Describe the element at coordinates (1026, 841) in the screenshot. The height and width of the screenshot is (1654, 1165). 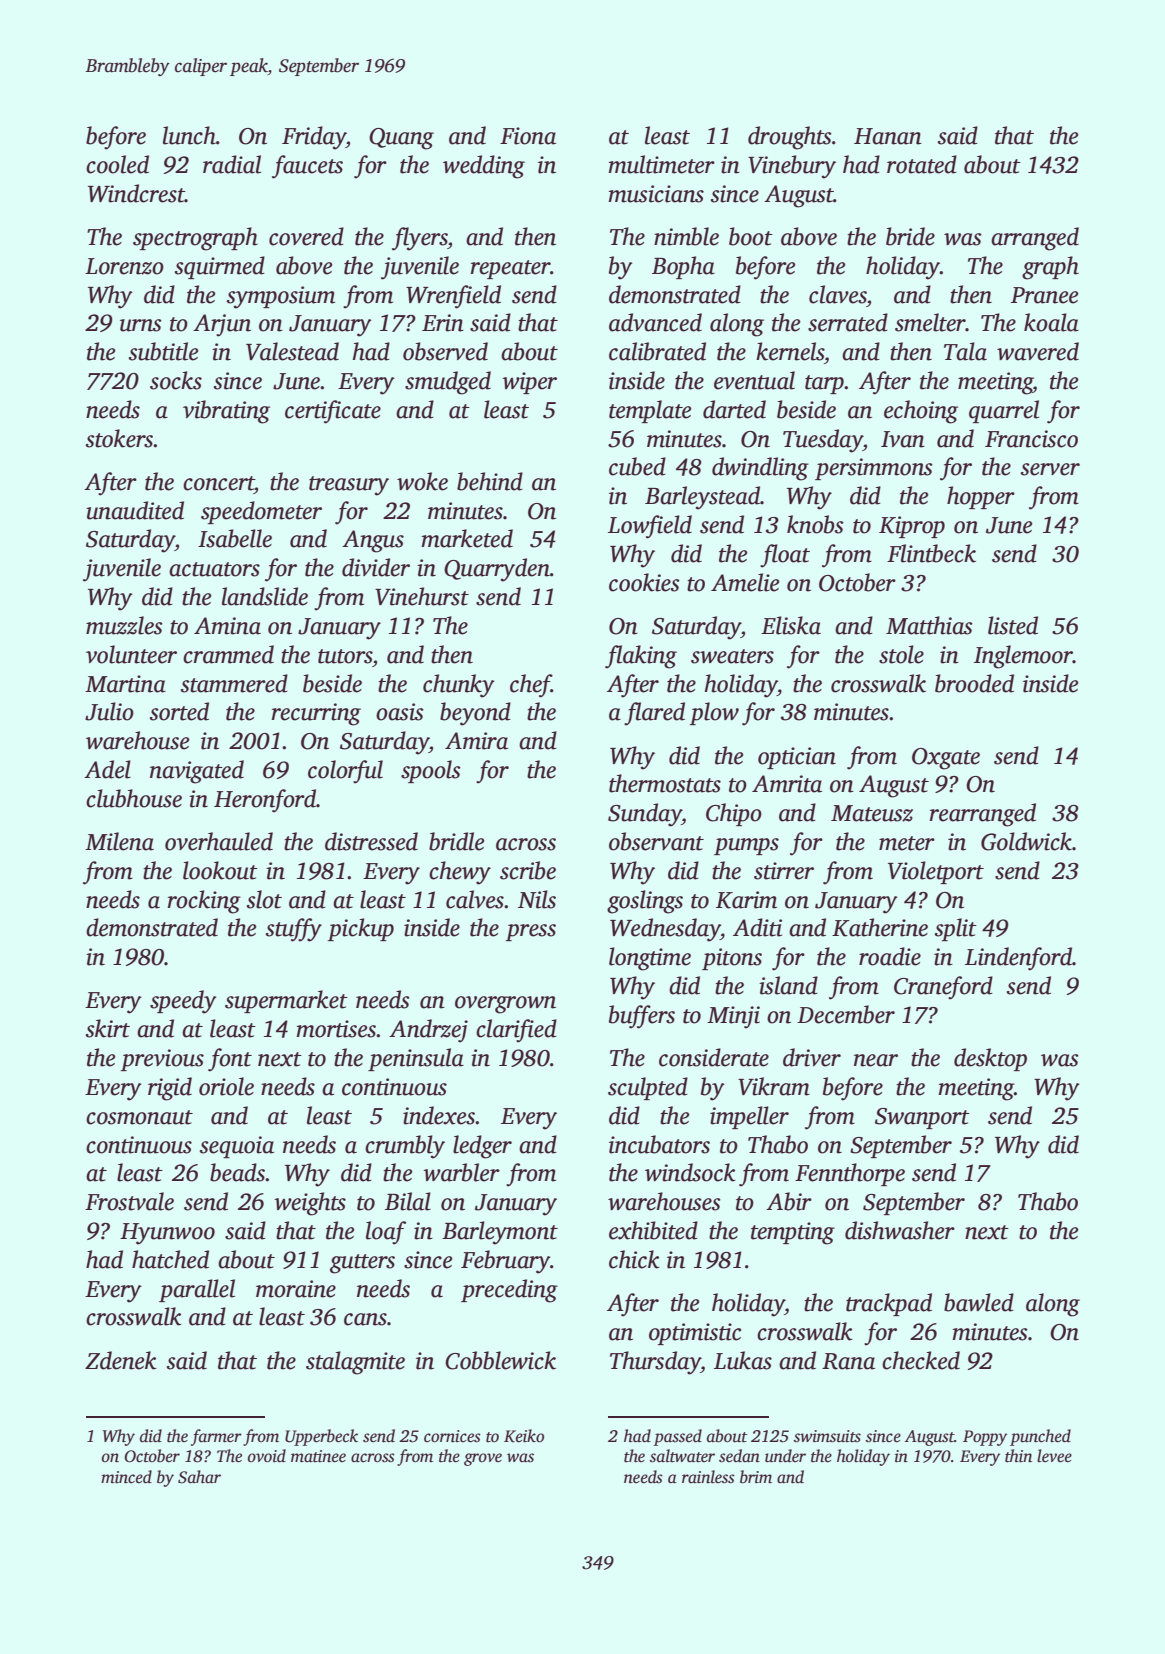
I see `Goldwick` at that location.
